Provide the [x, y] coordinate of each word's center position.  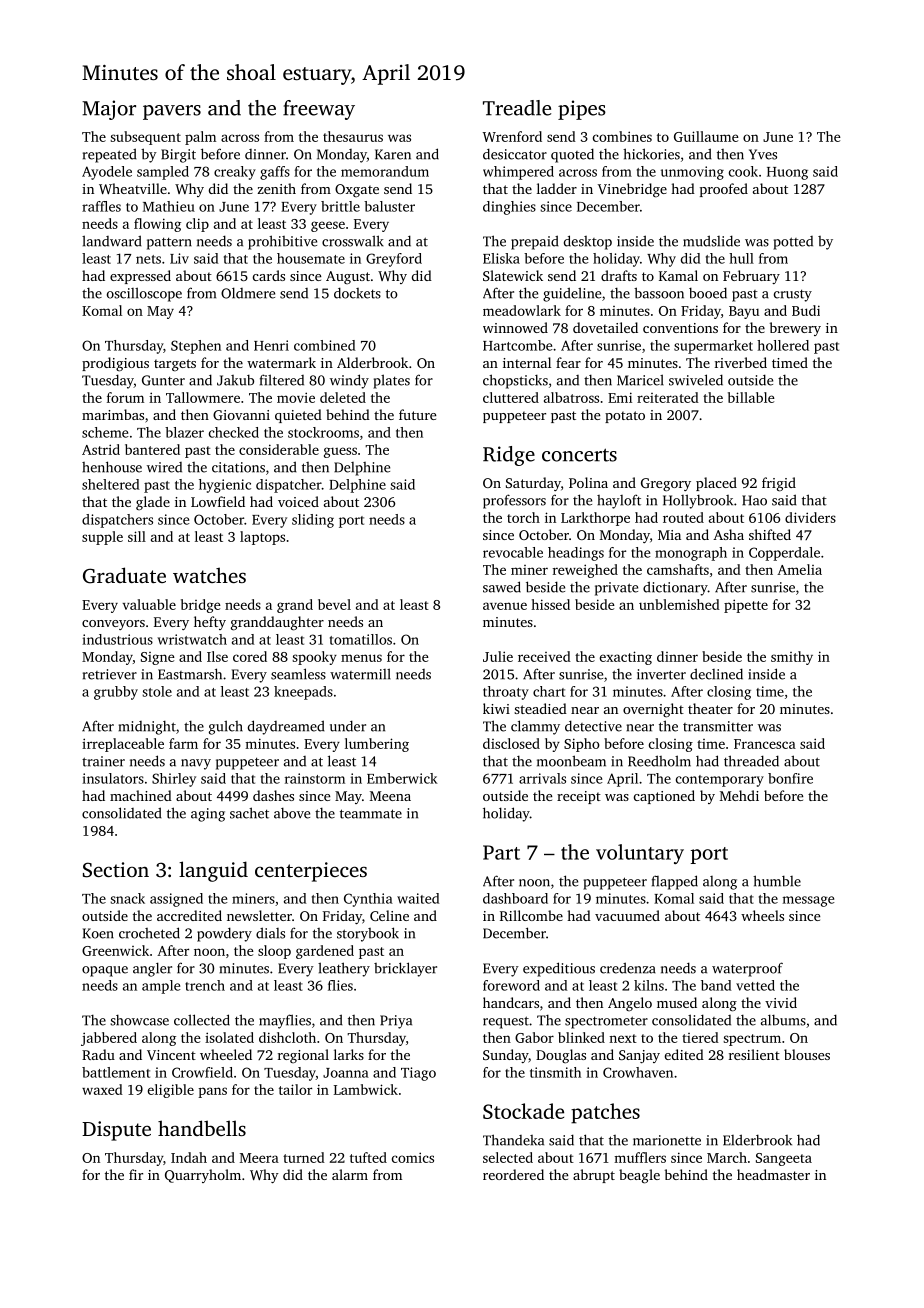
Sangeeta [784, 1159]
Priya [396, 1022]
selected [508, 1157]
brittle [340, 206]
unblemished [679, 604]
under [348, 726]
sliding [313, 521]
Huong [787, 173]
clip [197, 225]
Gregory [666, 485]
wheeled [226, 1054]
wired [164, 467]
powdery [224, 934]
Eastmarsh [190, 674]
